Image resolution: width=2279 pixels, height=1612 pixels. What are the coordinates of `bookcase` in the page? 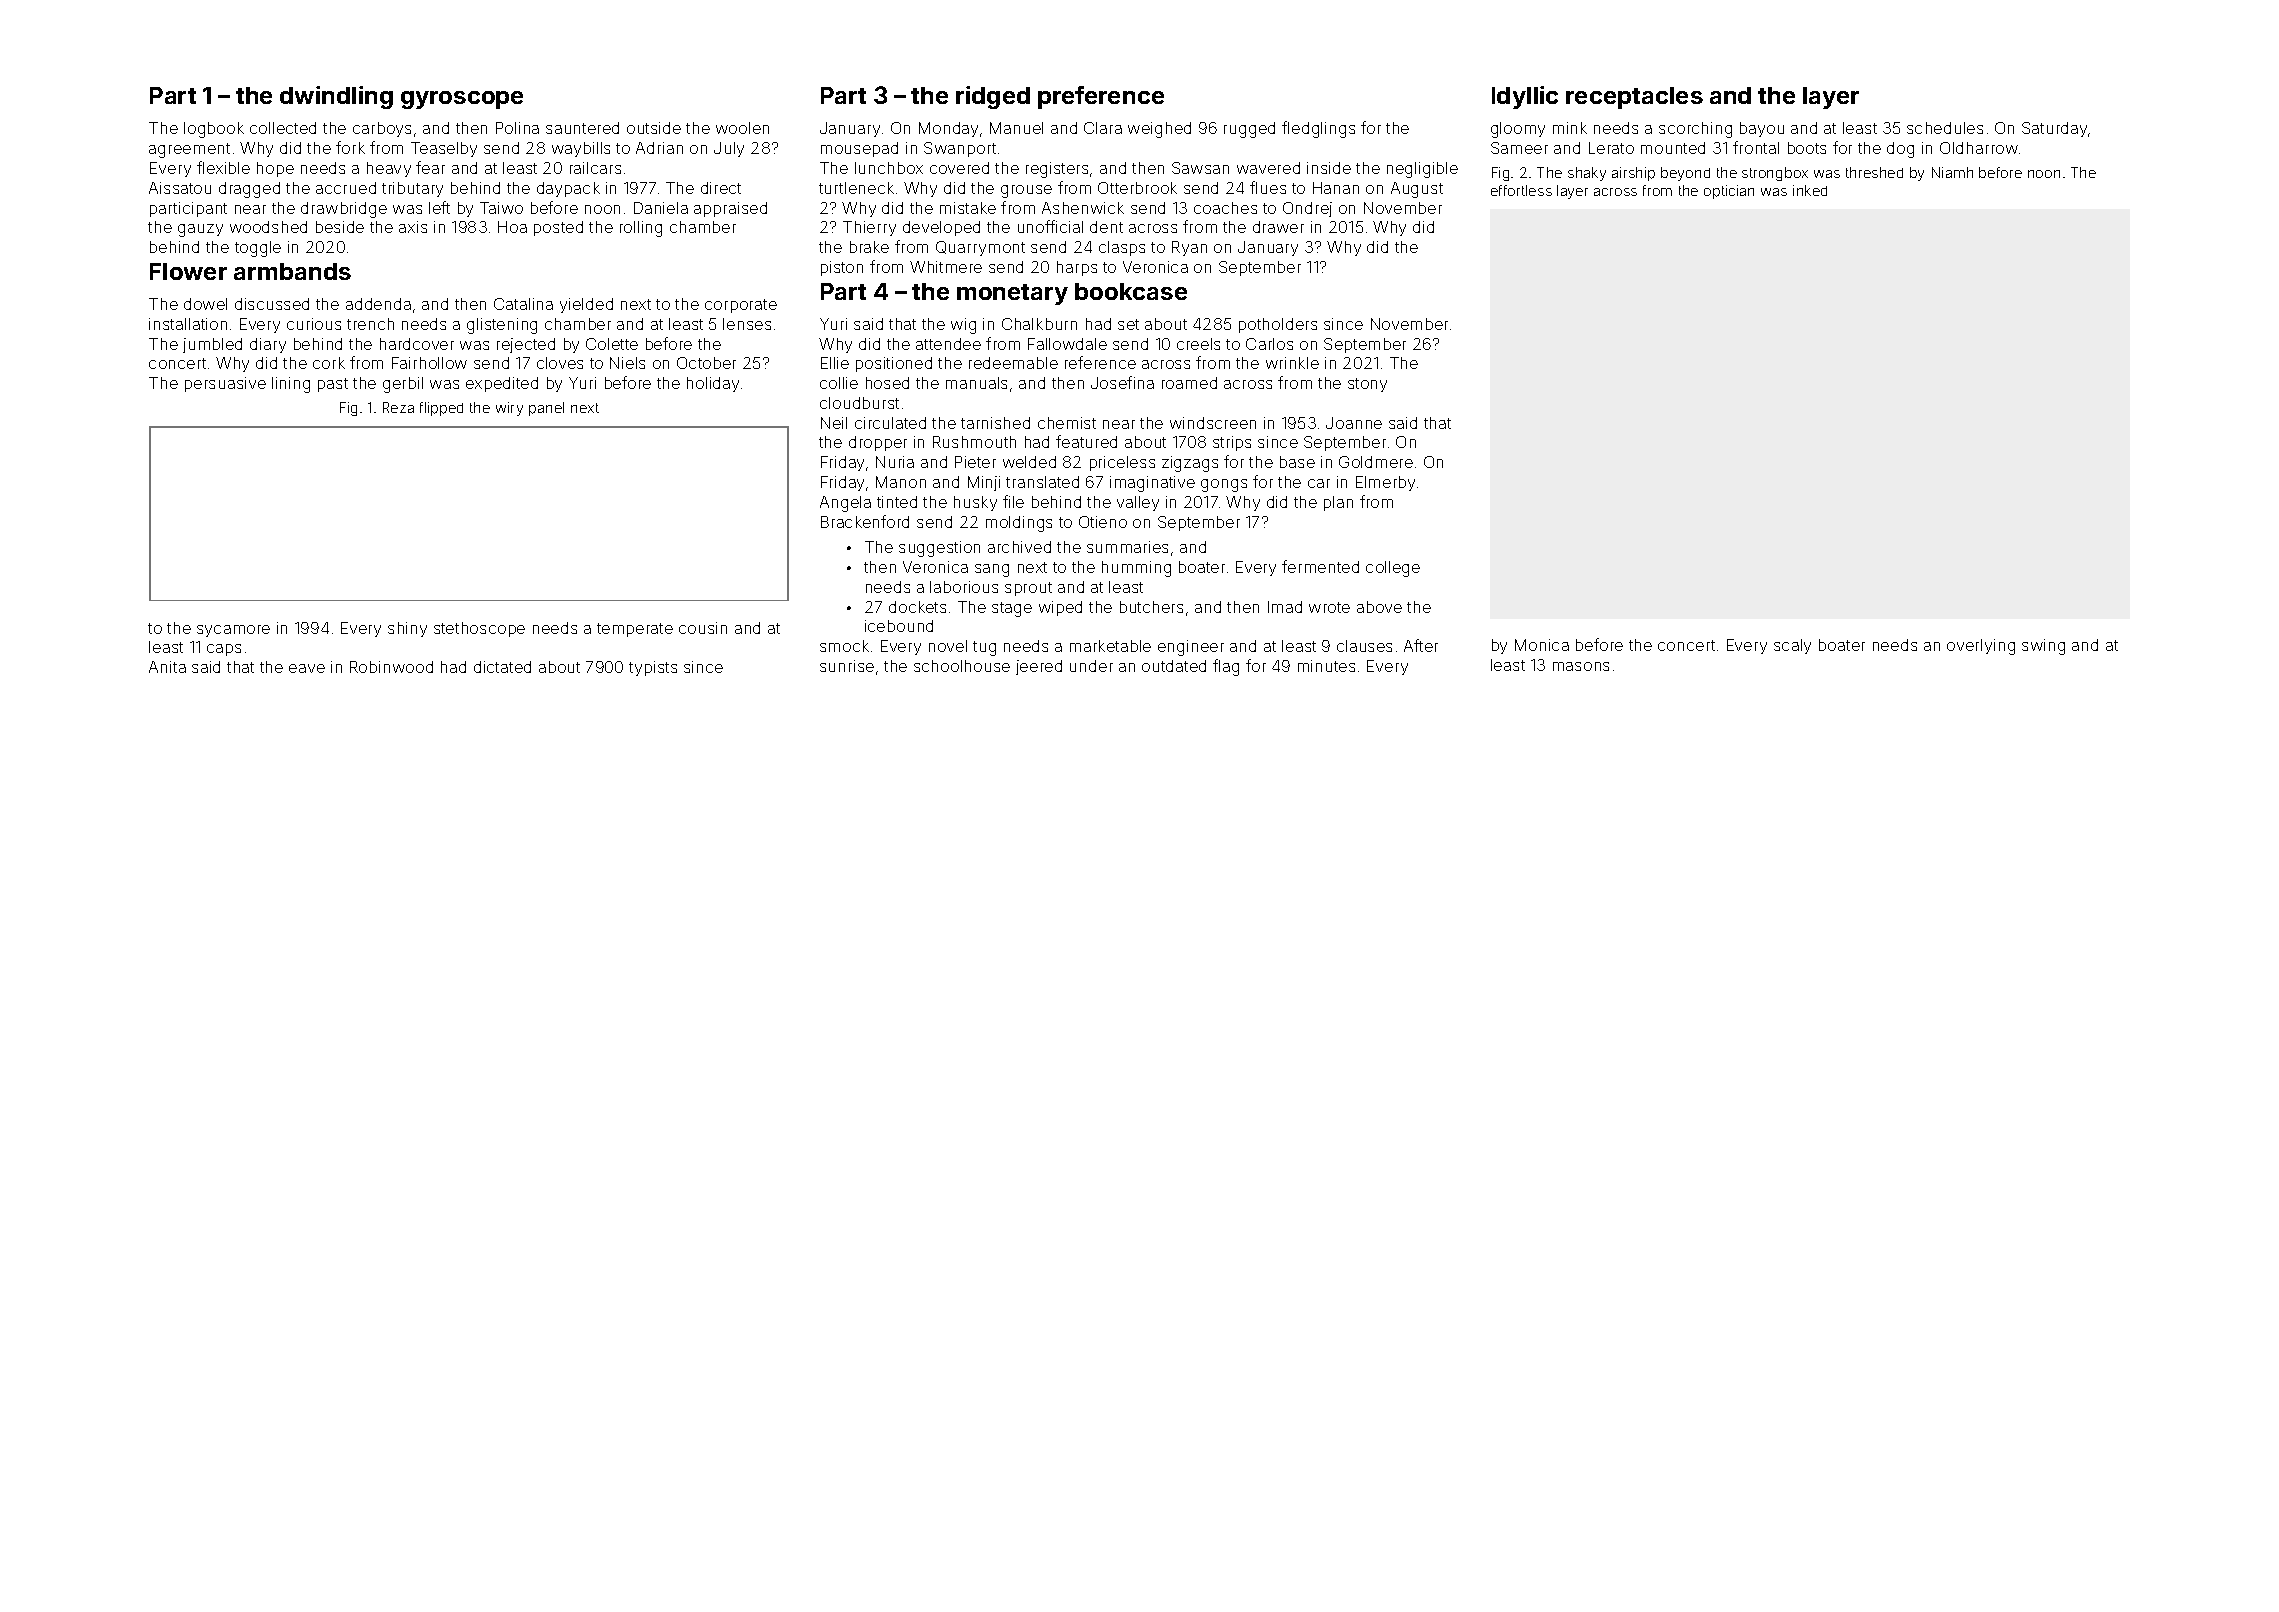 It's located at (1131, 291).
